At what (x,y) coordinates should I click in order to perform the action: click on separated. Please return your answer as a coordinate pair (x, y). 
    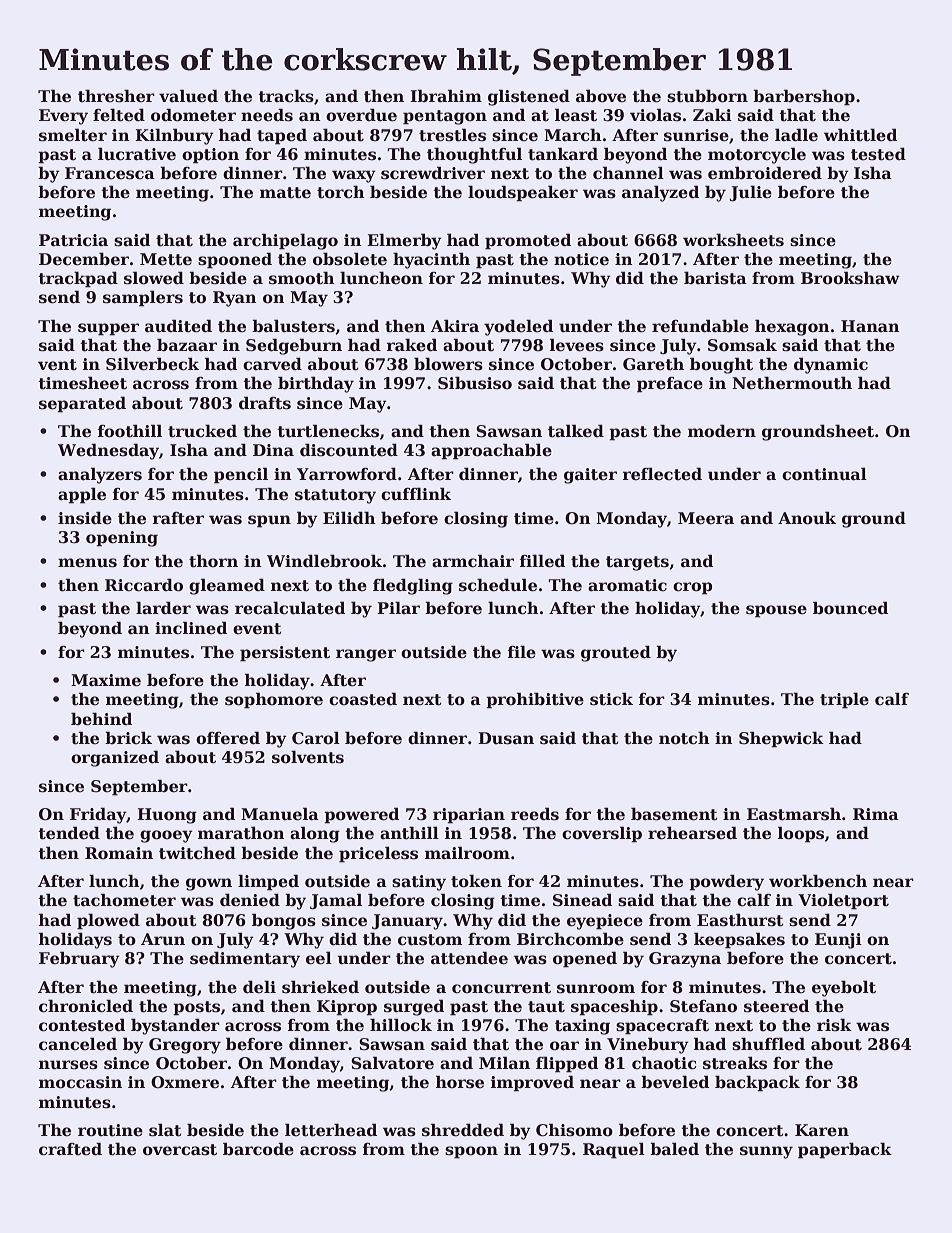
    Looking at the image, I should click on (82, 404).
